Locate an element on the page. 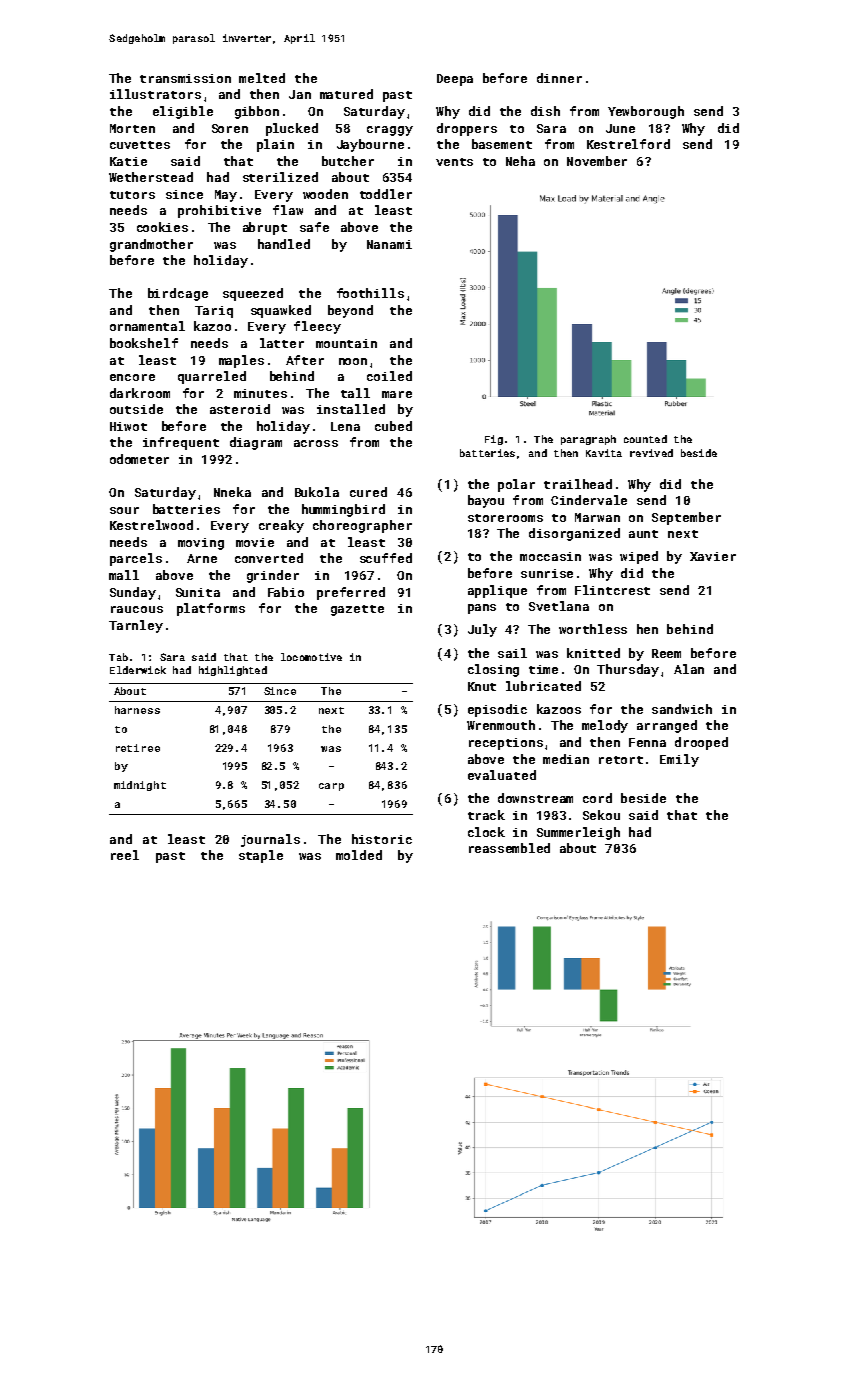  locomotive is located at coordinates (311, 657).
